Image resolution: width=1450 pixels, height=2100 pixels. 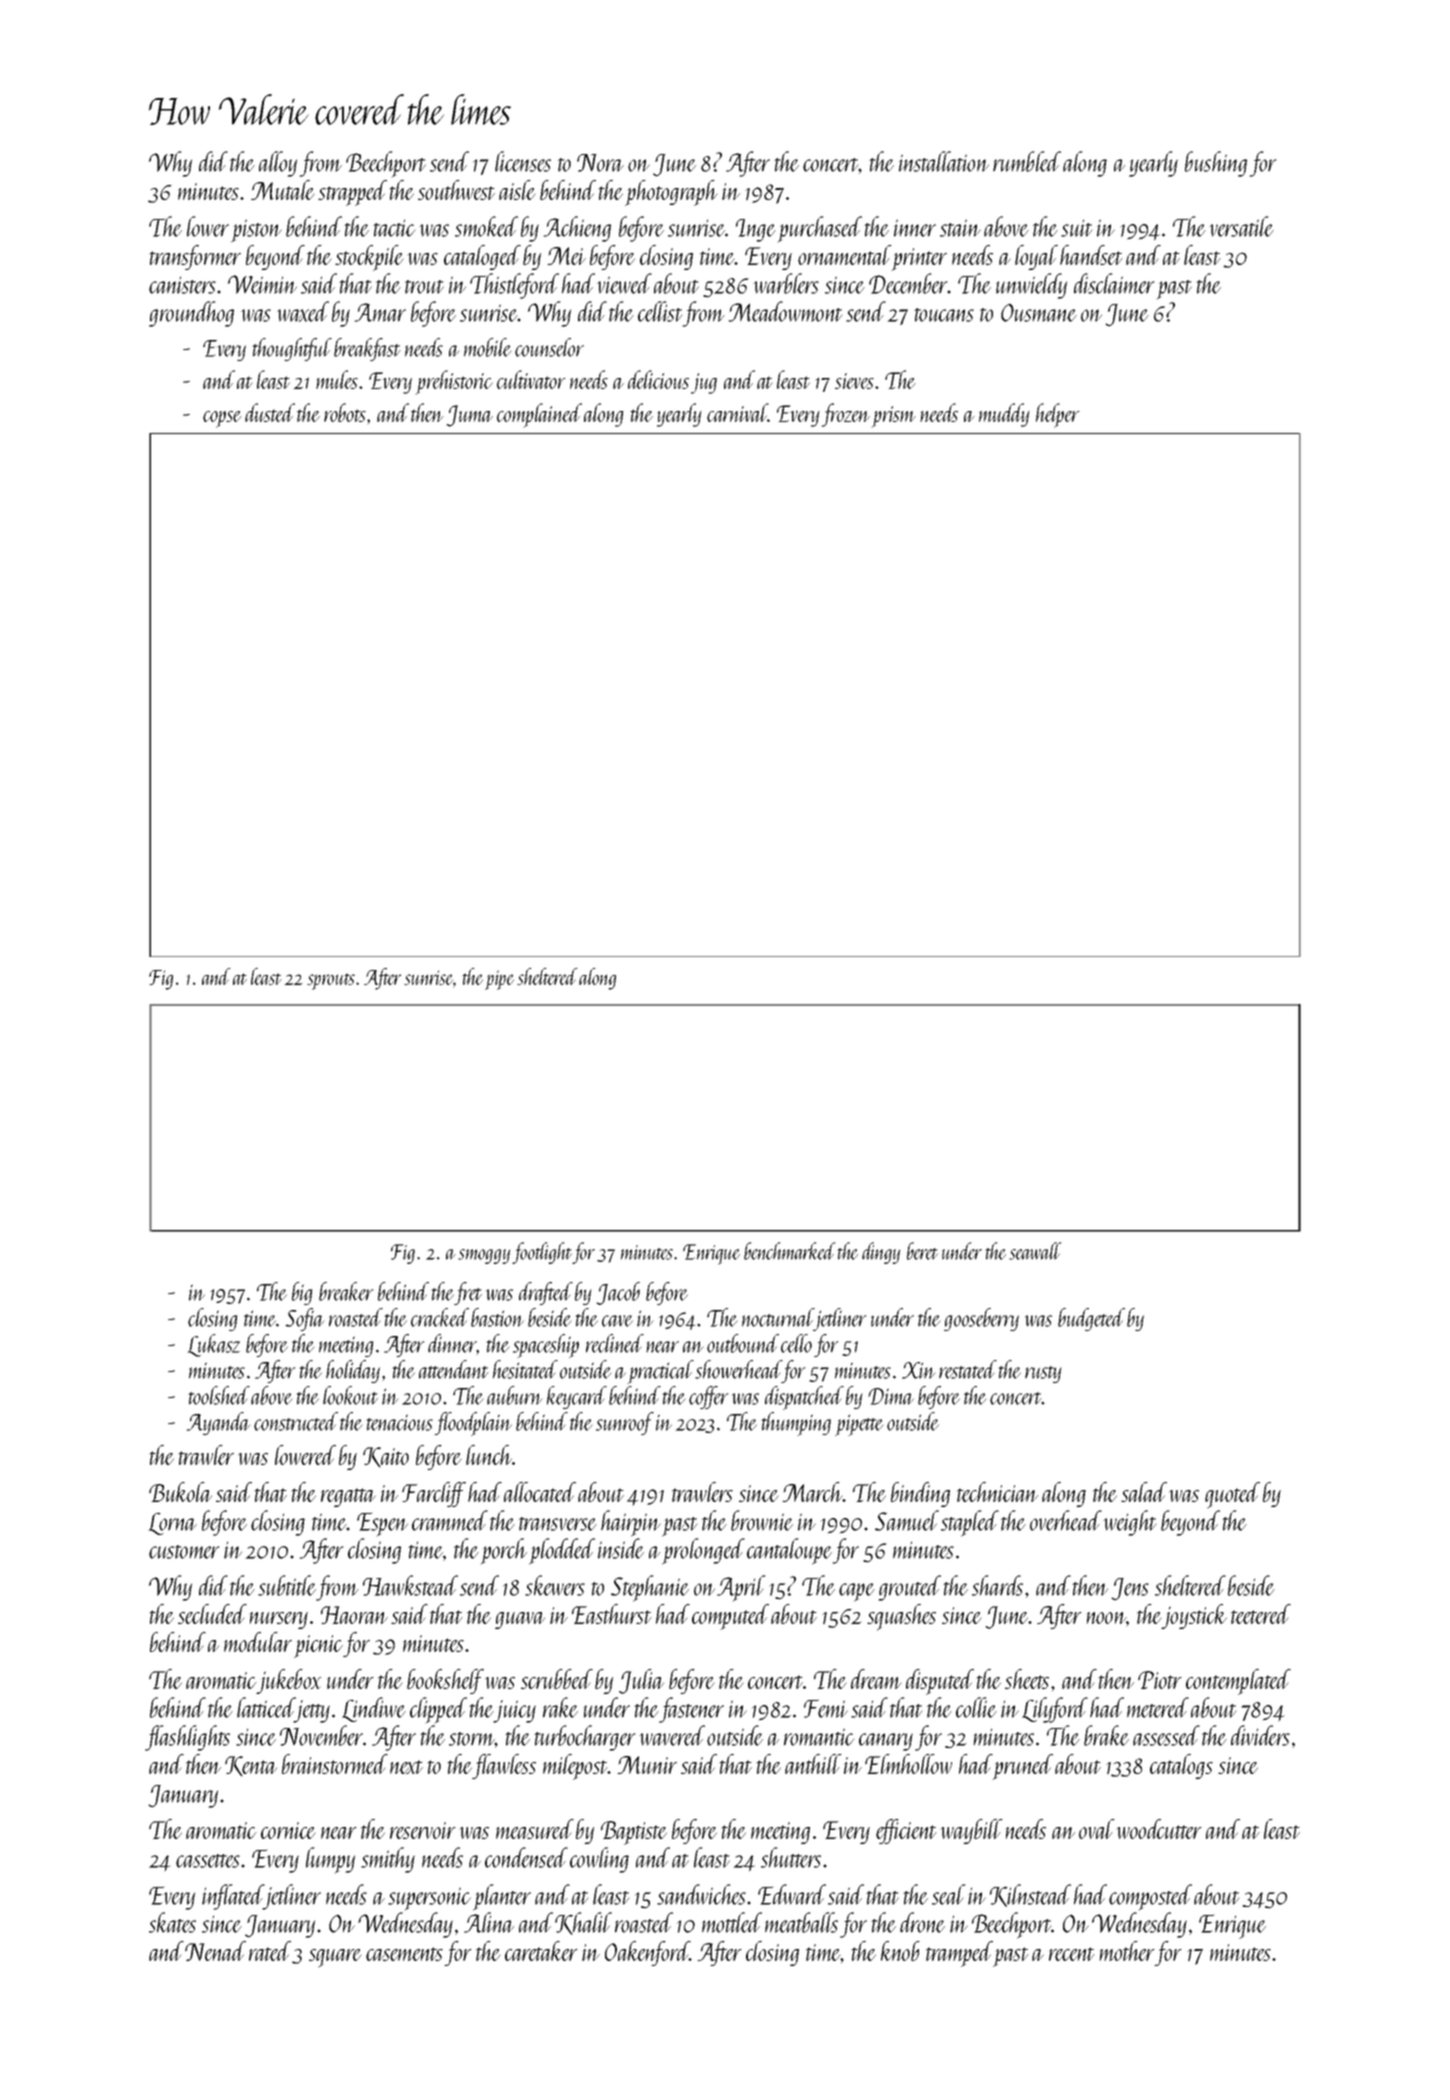 What do you see at coordinates (1072, 1954) in the image?
I see `recent` at bounding box center [1072, 1954].
